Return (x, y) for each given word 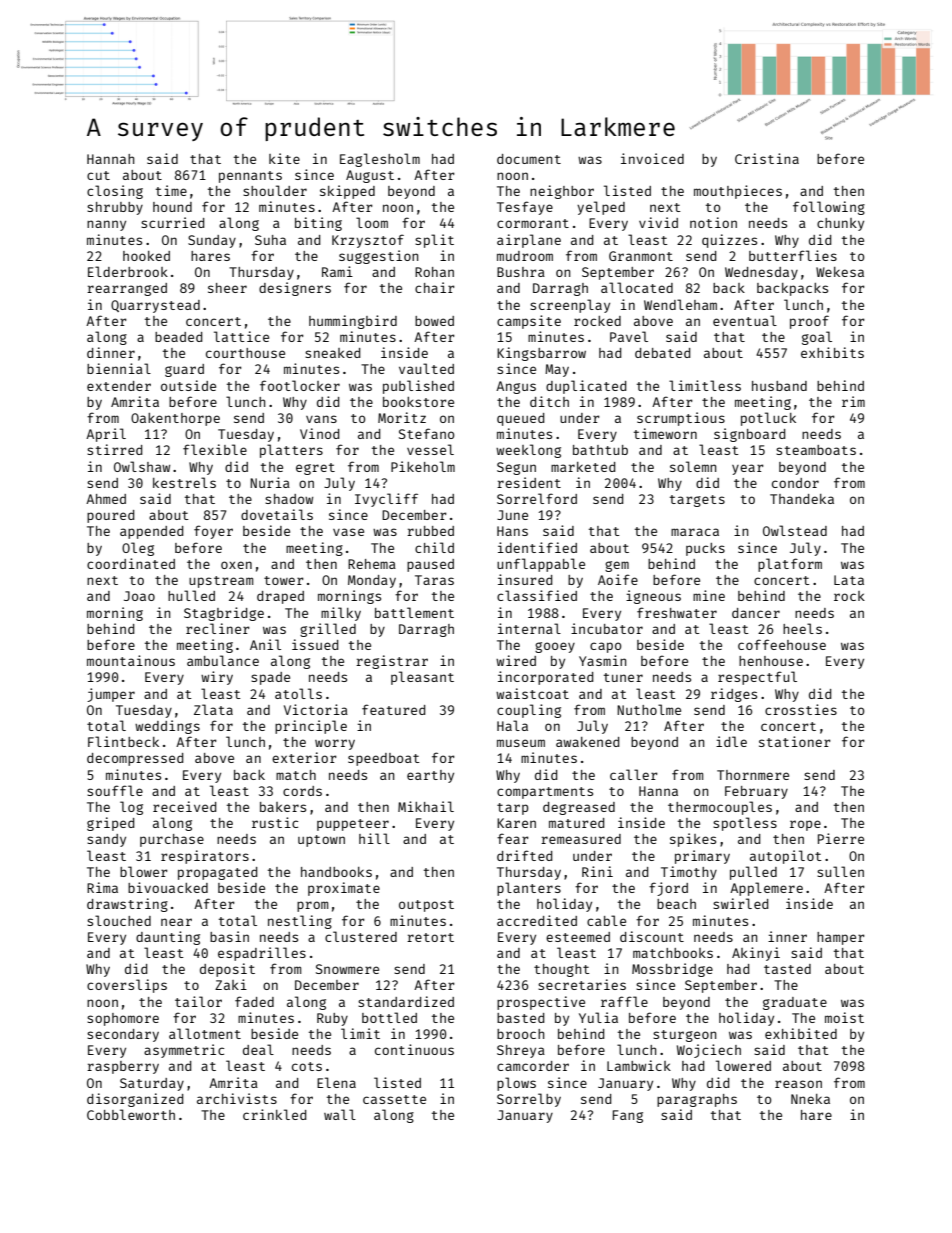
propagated (217, 873)
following (829, 208)
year (748, 469)
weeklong (528, 451)
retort (430, 937)
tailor (198, 1001)
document (529, 159)
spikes (693, 840)
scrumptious (681, 419)
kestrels (184, 482)
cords (302, 791)
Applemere (766, 889)
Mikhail (426, 806)
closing (115, 192)
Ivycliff (386, 500)
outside (188, 385)
